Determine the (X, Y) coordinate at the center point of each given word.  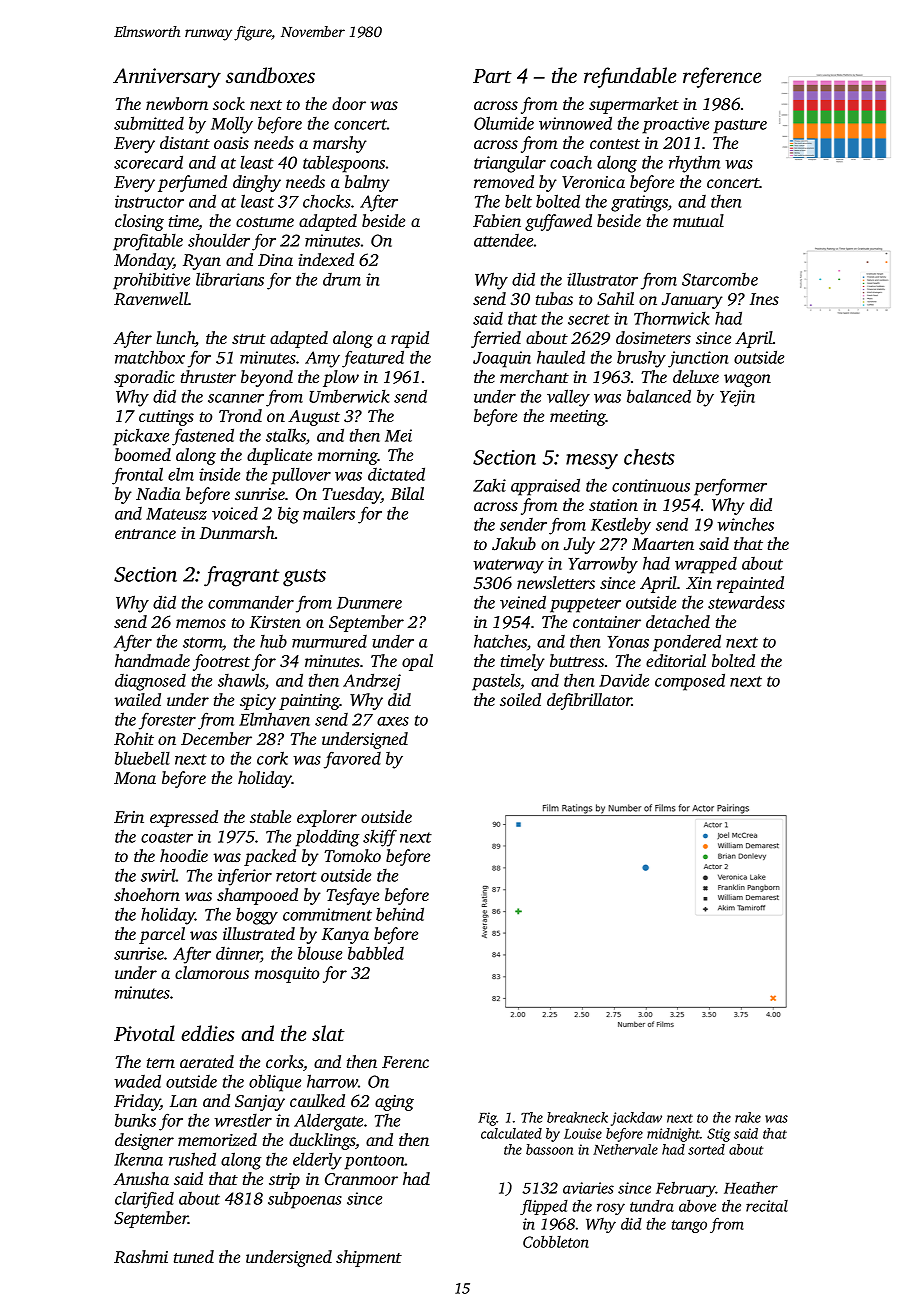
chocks (327, 201)
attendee (503, 240)
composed (690, 682)
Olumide (504, 123)
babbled (376, 953)
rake (748, 1117)
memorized (217, 1139)
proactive (675, 125)
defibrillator (589, 701)
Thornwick (671, 318)
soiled (520, 699)
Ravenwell (151, 298)
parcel (162, 935)
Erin (129, 817)
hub (273, 641)
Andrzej (372, 682)
